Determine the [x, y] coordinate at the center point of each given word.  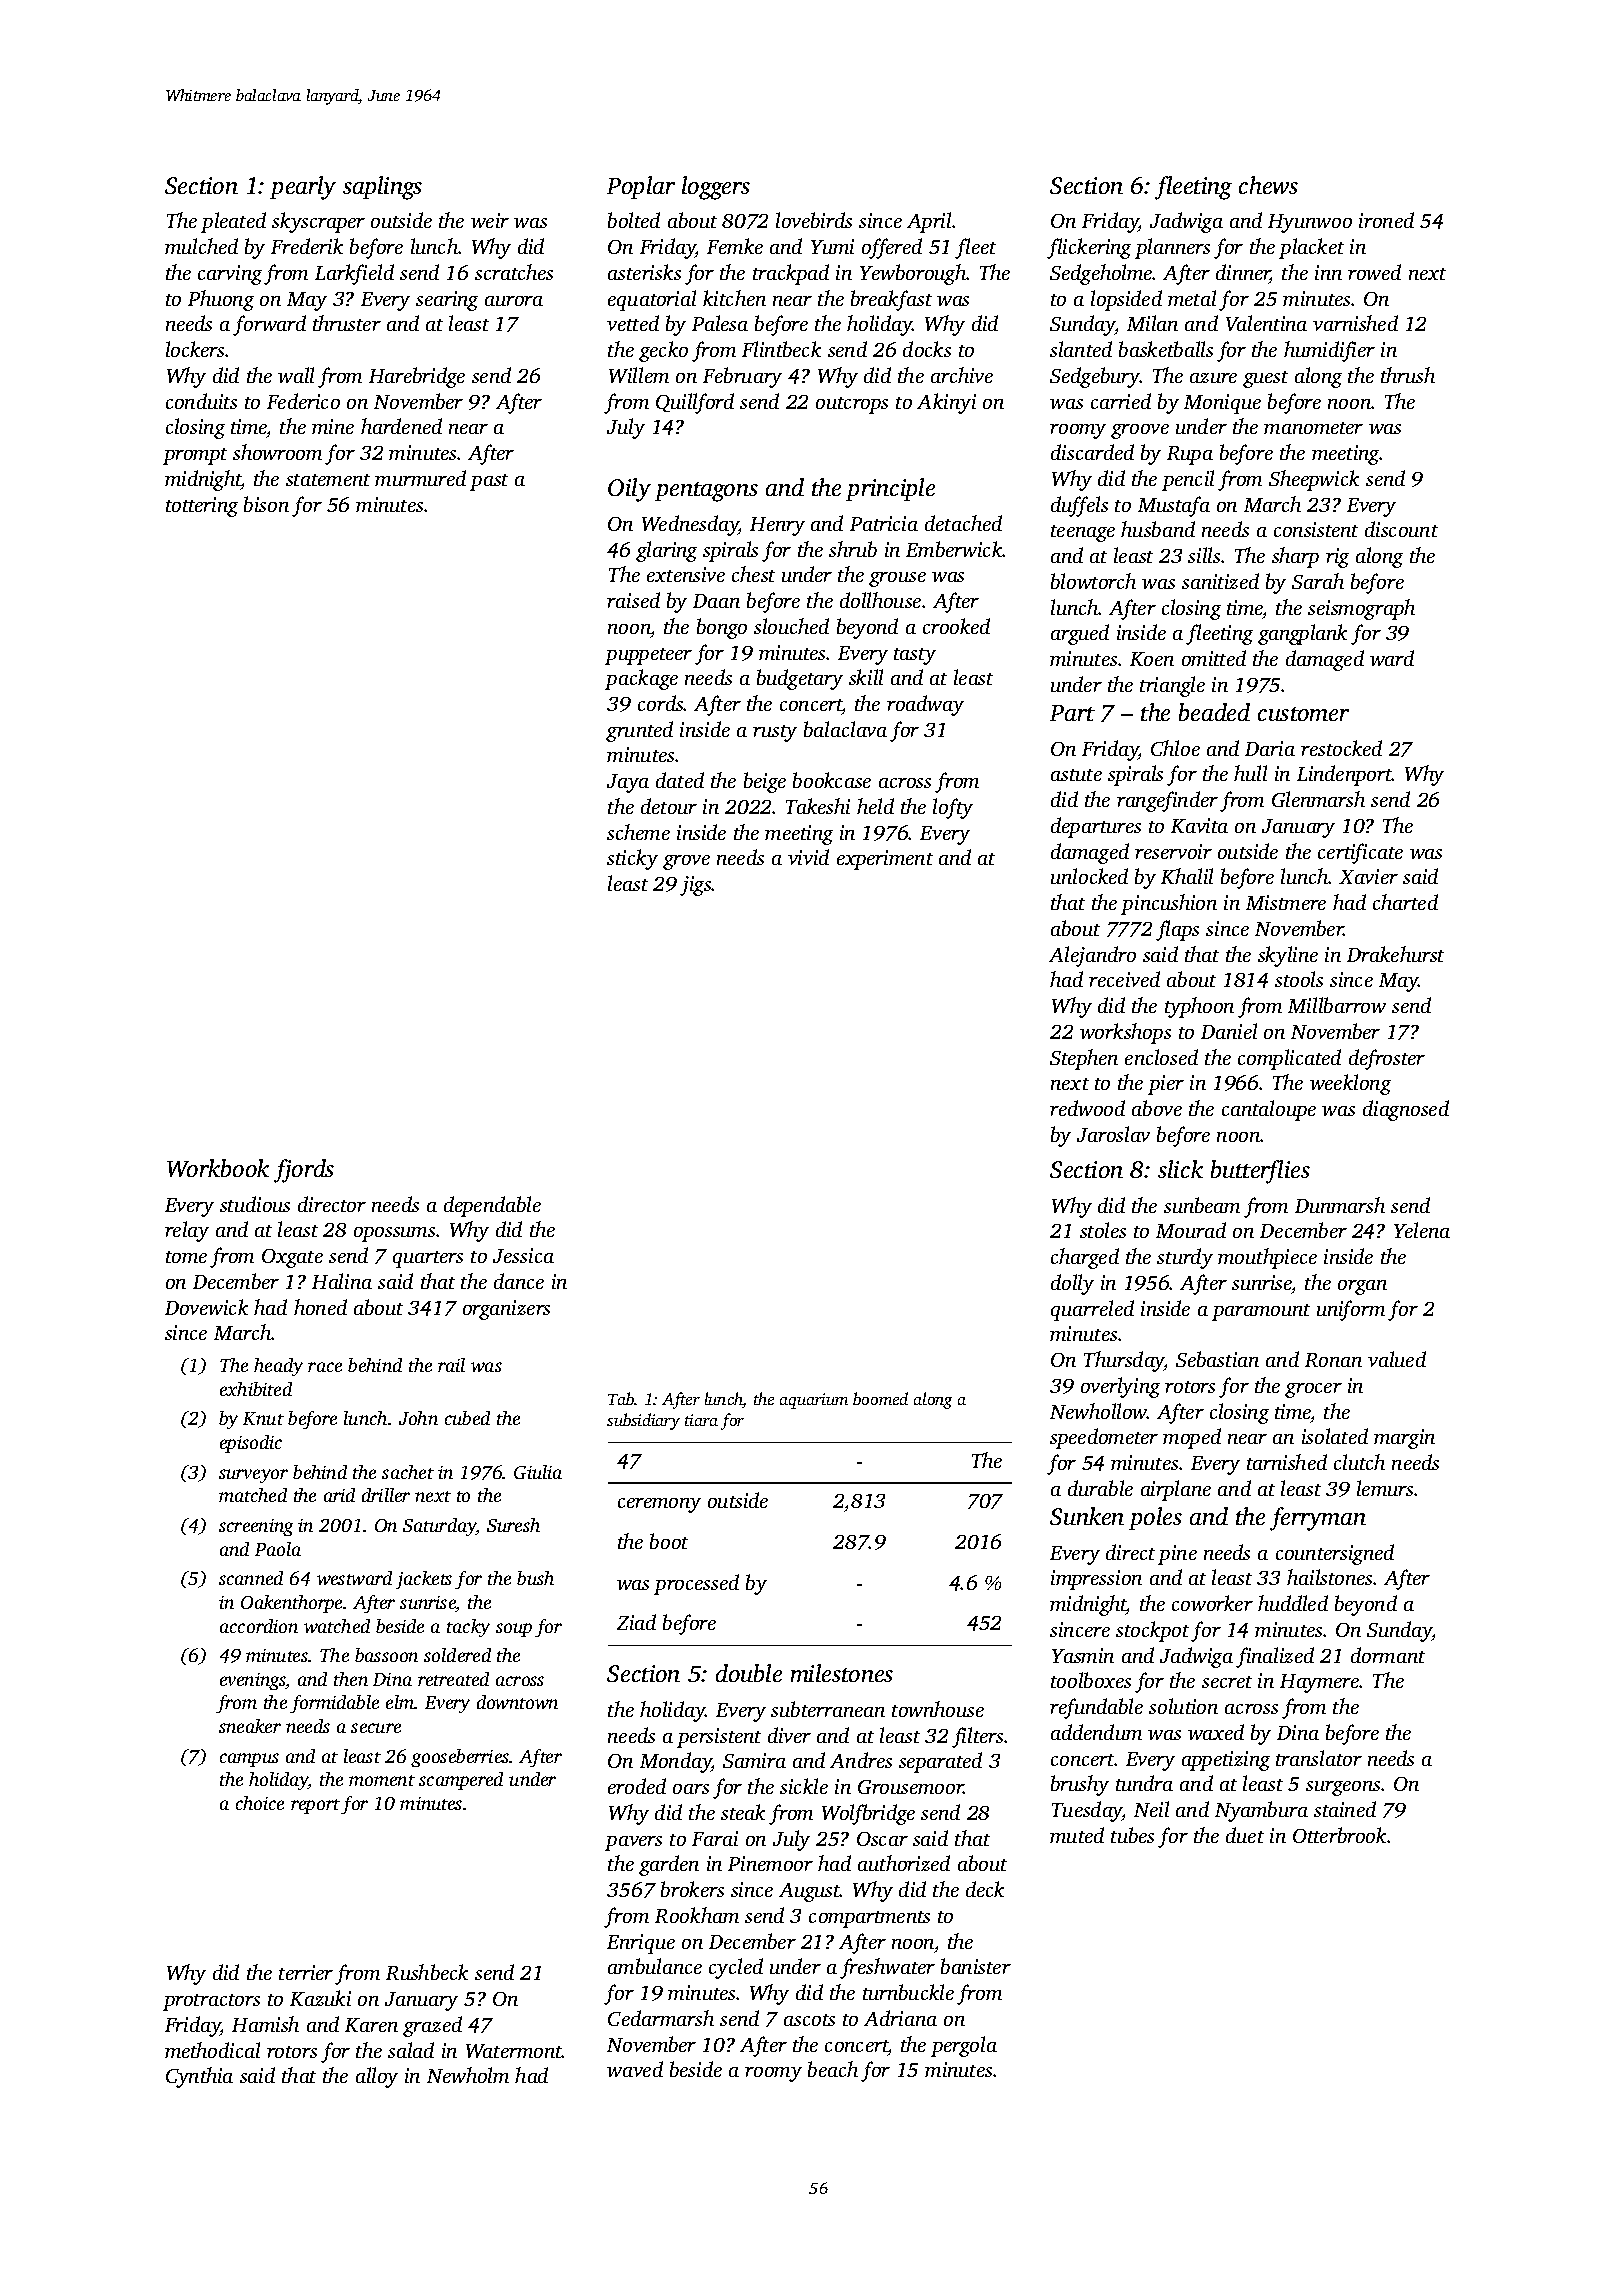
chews [1268, 185]
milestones [842, 1673]
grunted [639, 731]
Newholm [468, 2075]
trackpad [791, 274]
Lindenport [1344, 775]
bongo [722, 628]
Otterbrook [1339, 1835]
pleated [233, 222]
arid [339, 1495]
